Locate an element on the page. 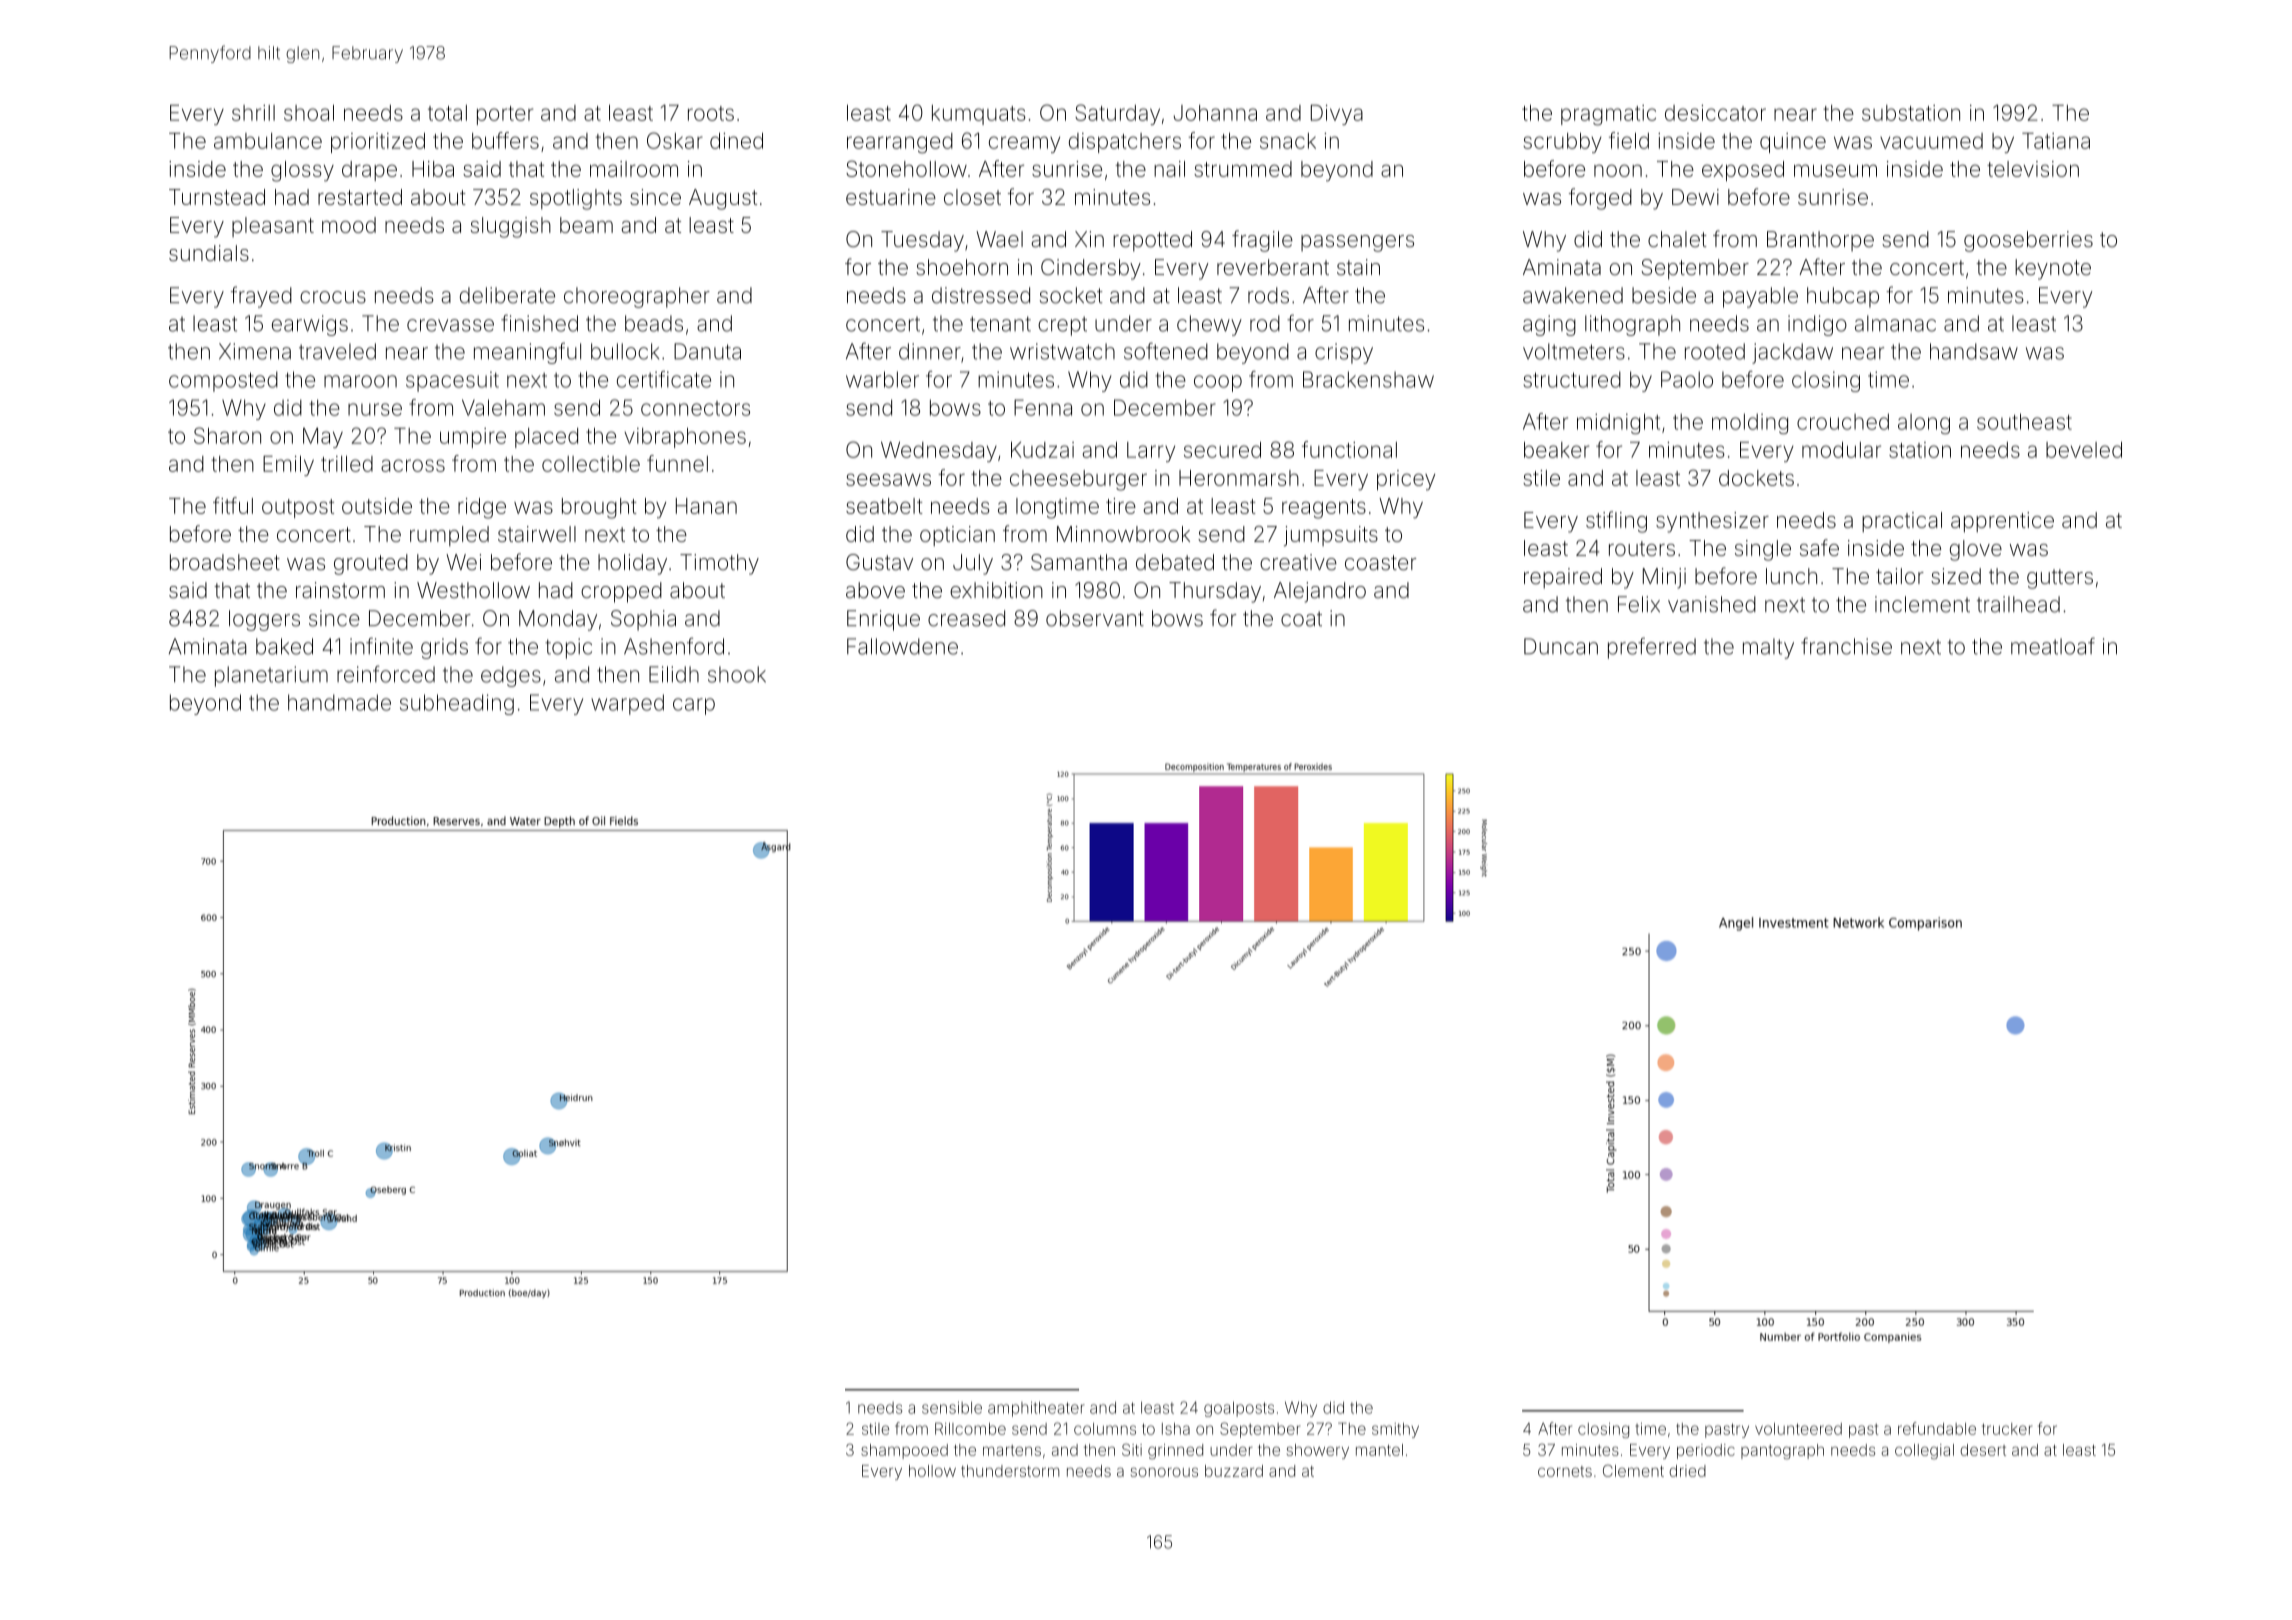 The height and width of the image is (1620, 2292). Danuta is located at coordinates (707, 351).
